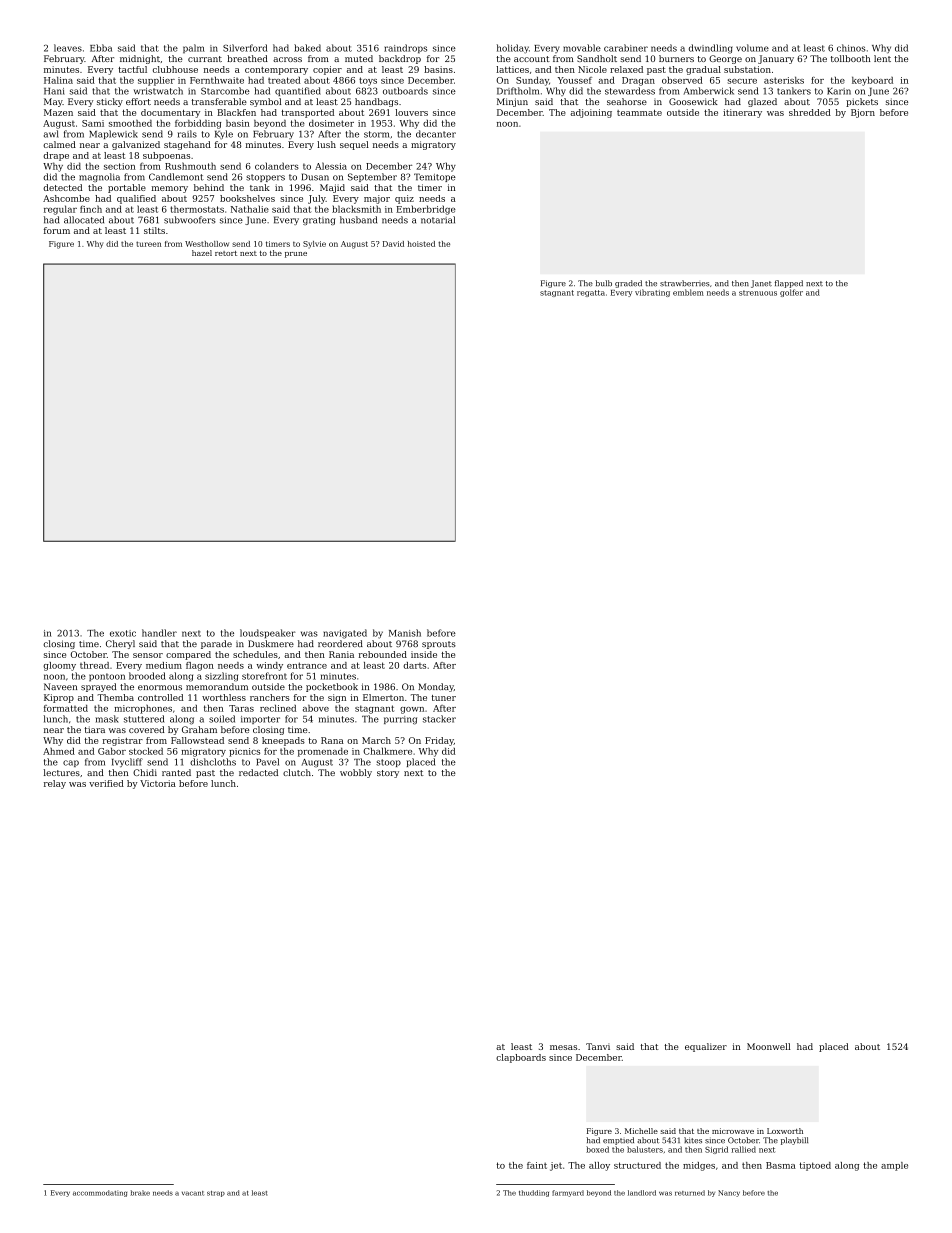 The height and width of the document is (1233, 952). I want to click on Moonwell, so click(768, 1046).
